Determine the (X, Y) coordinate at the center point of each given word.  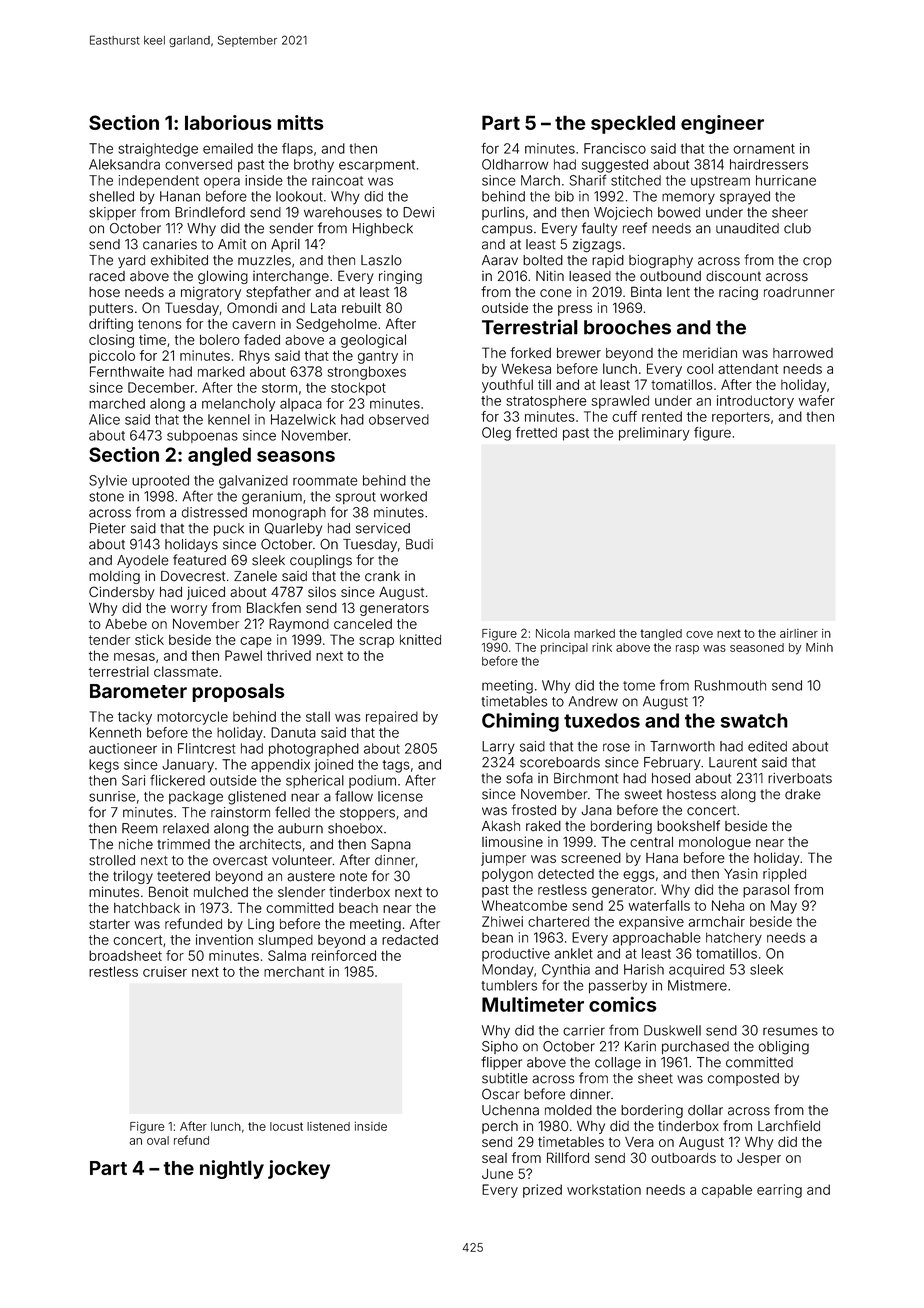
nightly (232, 1169)
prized (542, 1191)
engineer (722, 124)
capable (727, 1191)
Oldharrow (515, 164)
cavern (253, 325)
